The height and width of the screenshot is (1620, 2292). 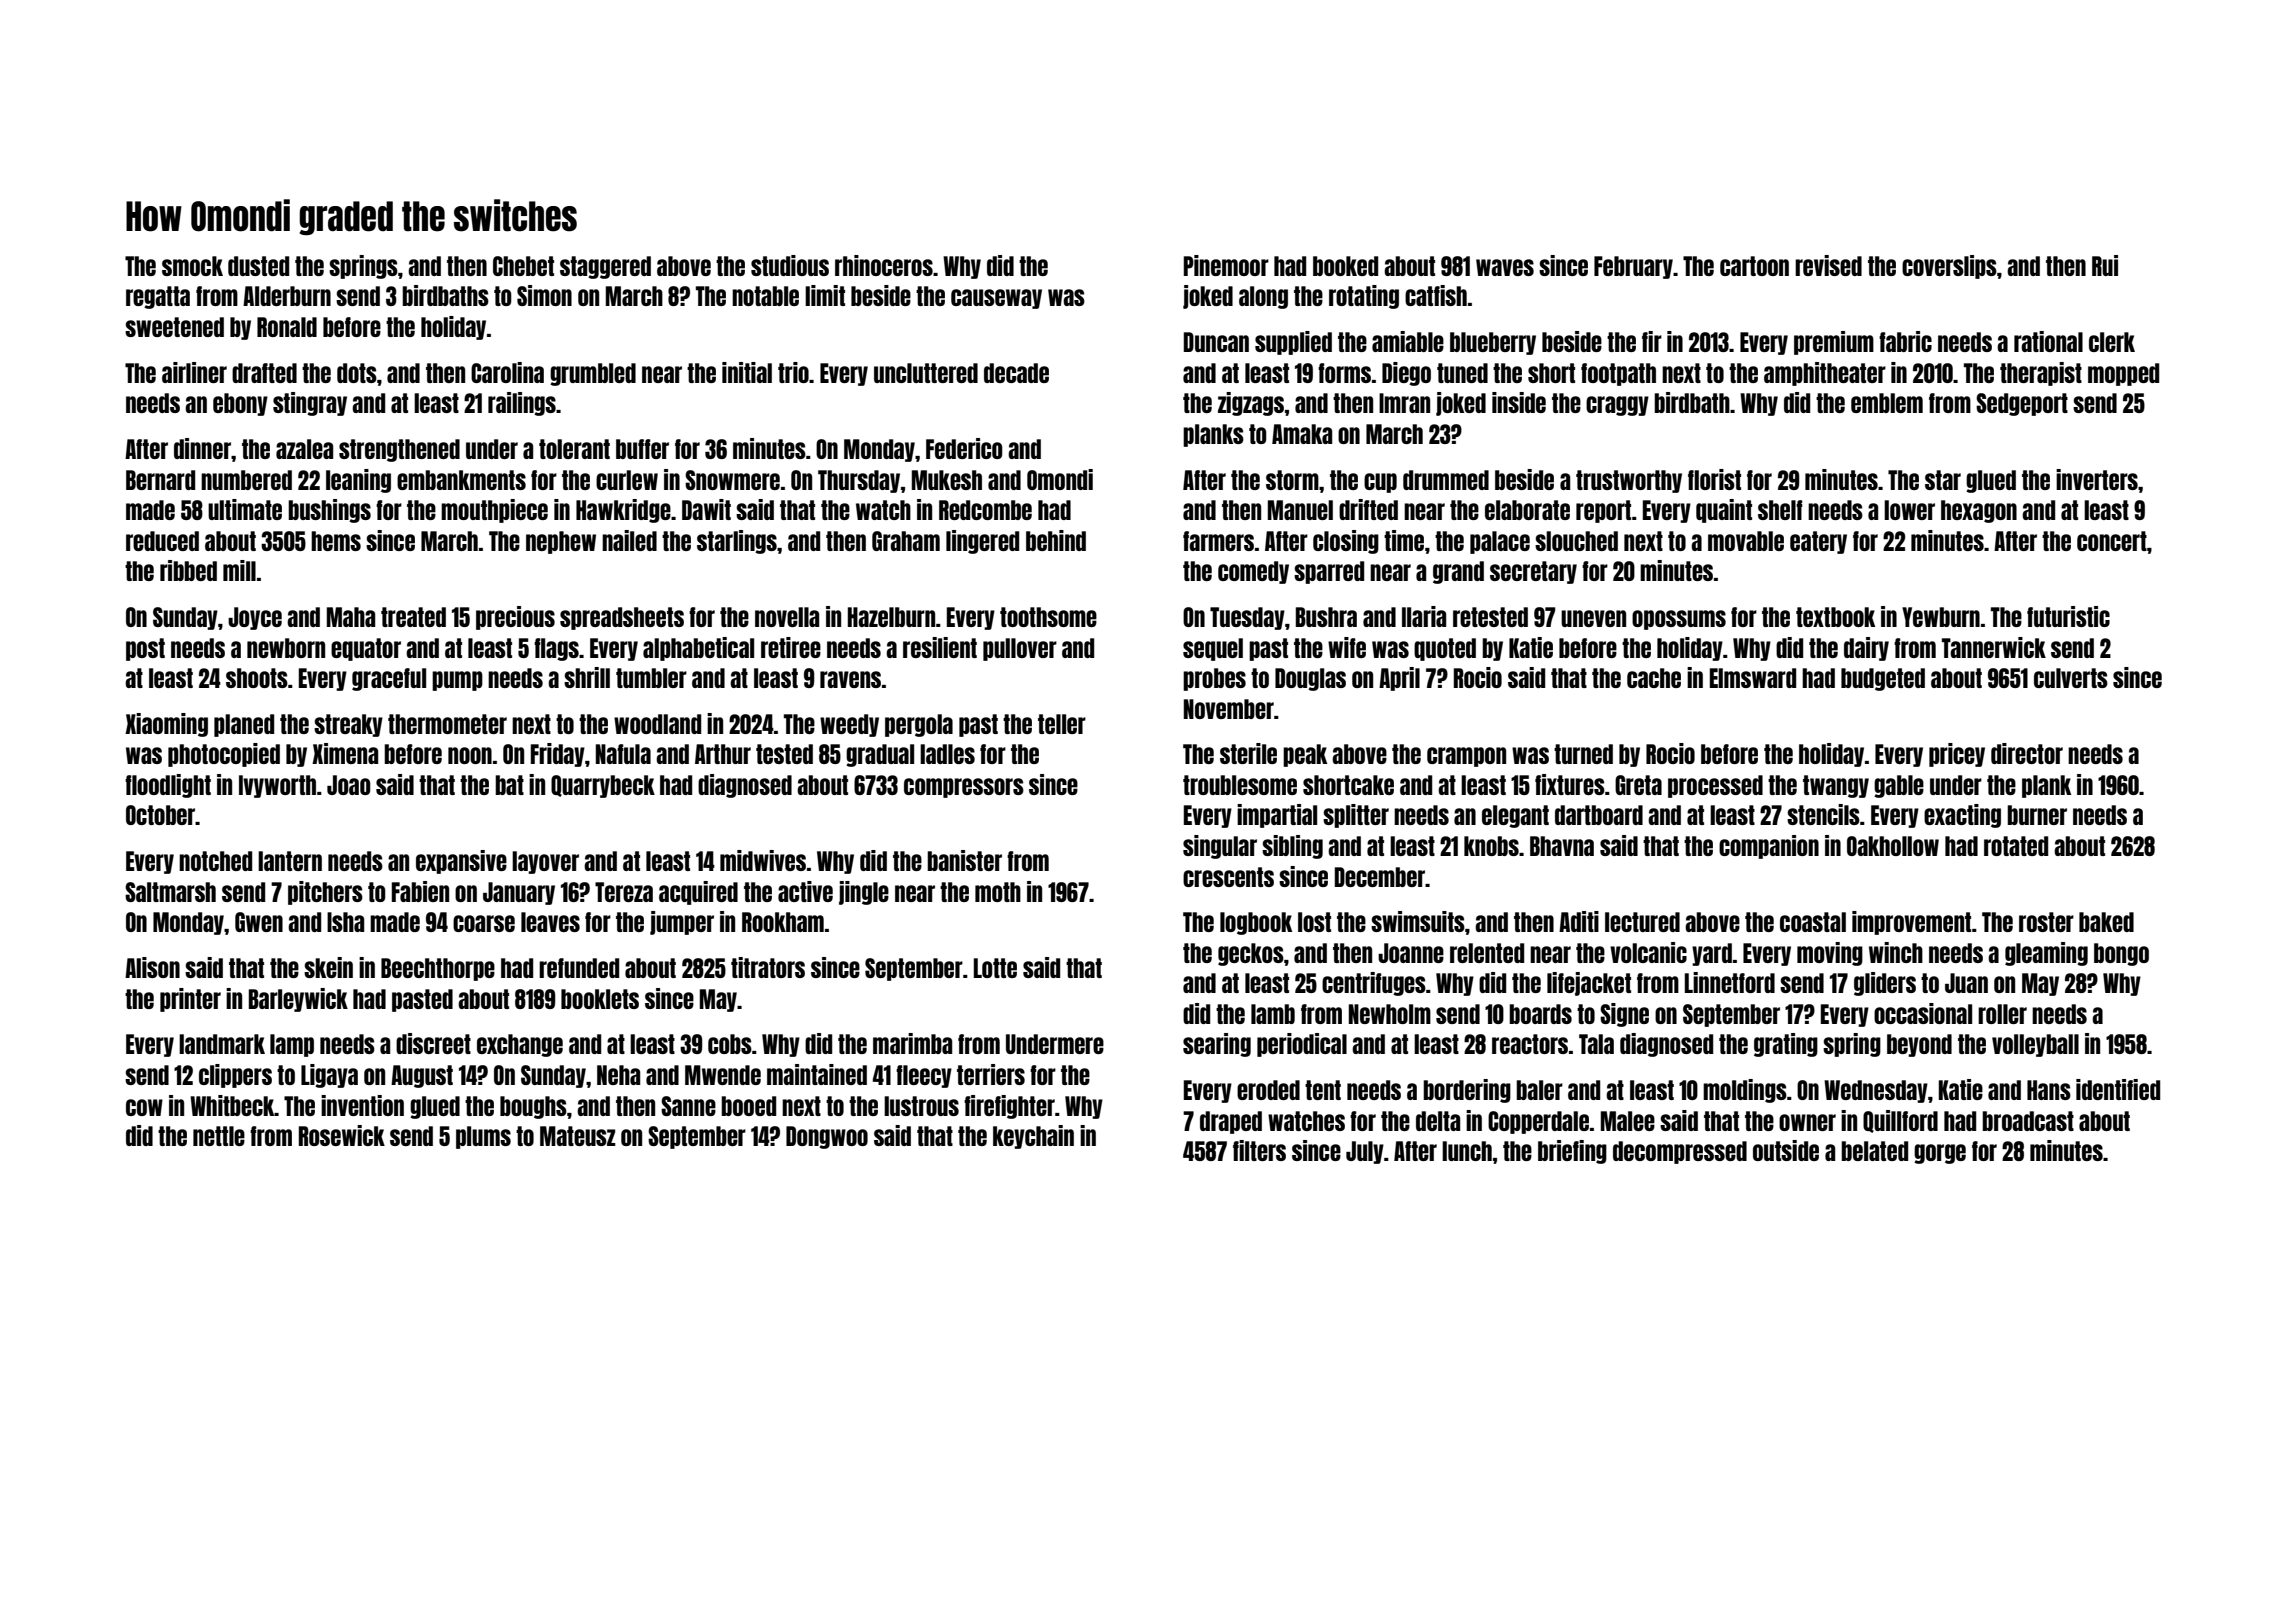 What do you see at coordinates (1263, 297) in the screenshot?
I see `along` at bounding box center [1263, 297].
